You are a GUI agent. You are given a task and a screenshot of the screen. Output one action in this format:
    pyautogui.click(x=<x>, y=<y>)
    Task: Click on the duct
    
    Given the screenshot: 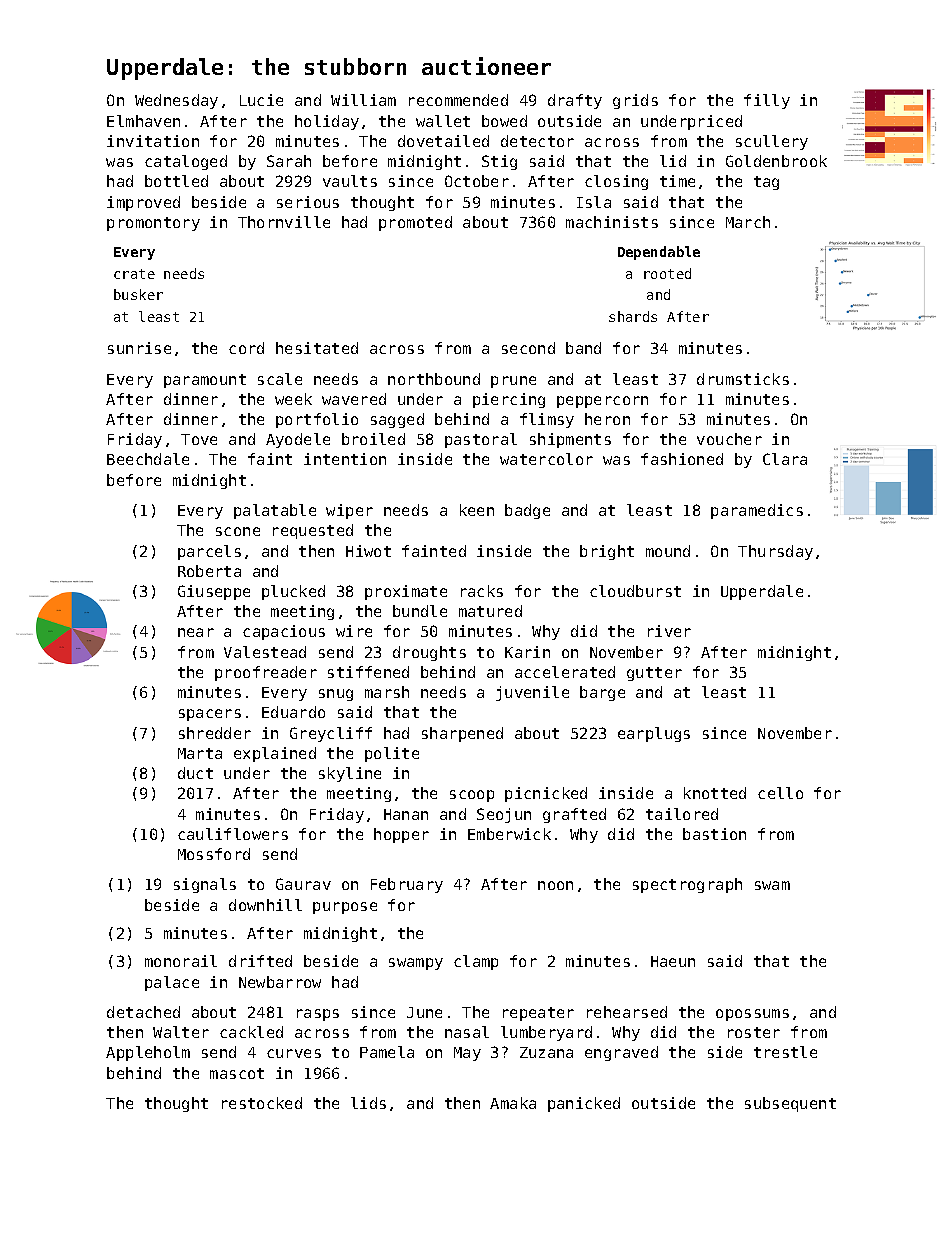 What is the action you would take?
    pyautogui.click(x=195, y=773)
